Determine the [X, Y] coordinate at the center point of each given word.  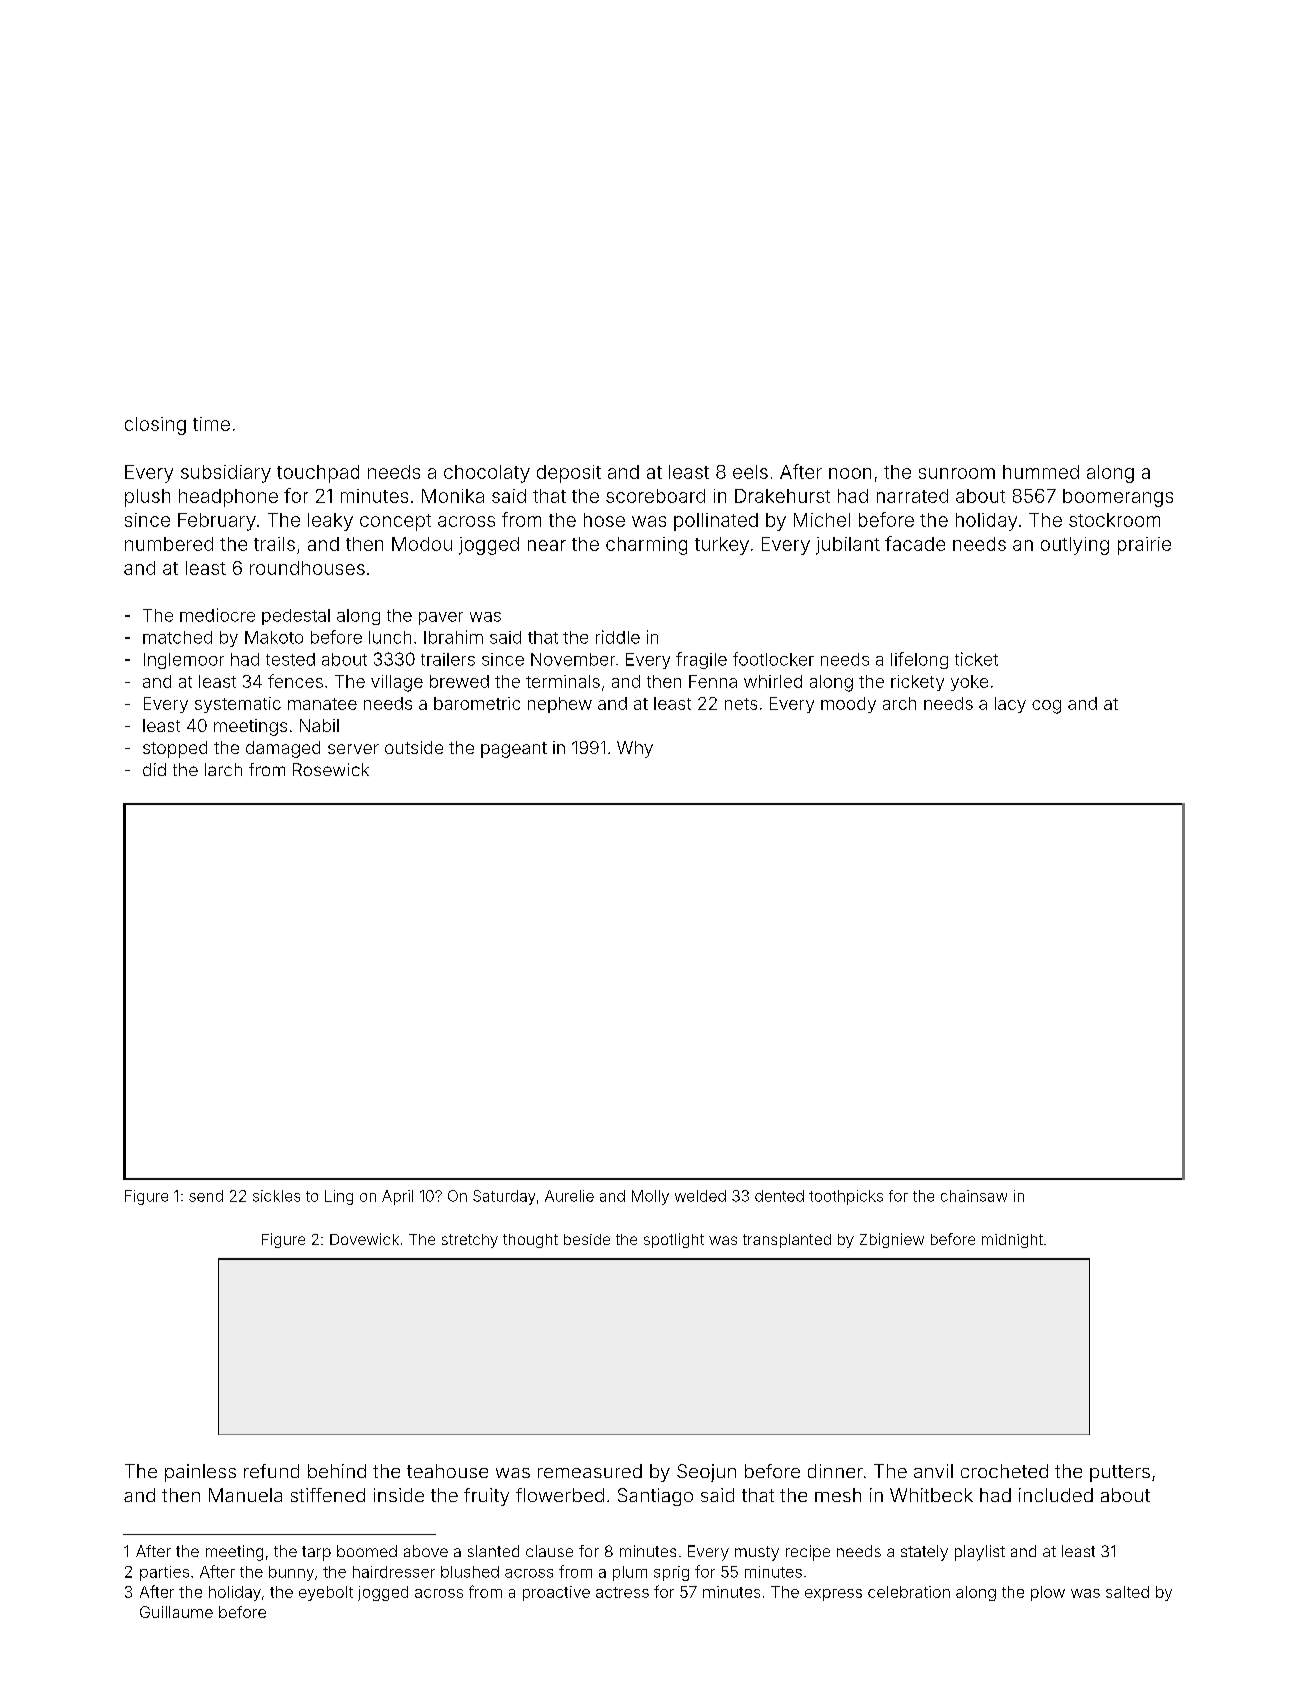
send [206, 1196]
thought [530, 1241]
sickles [276, 1196]
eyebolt [326, 1593]
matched [177, 637]
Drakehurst [782, 496]
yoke [969, 683]
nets [741, 704]
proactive [556, 1593]
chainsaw [974, 1196]
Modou [422, 544]
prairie [1144, 546]
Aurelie [569, 1196]
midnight [1012, 1241]
